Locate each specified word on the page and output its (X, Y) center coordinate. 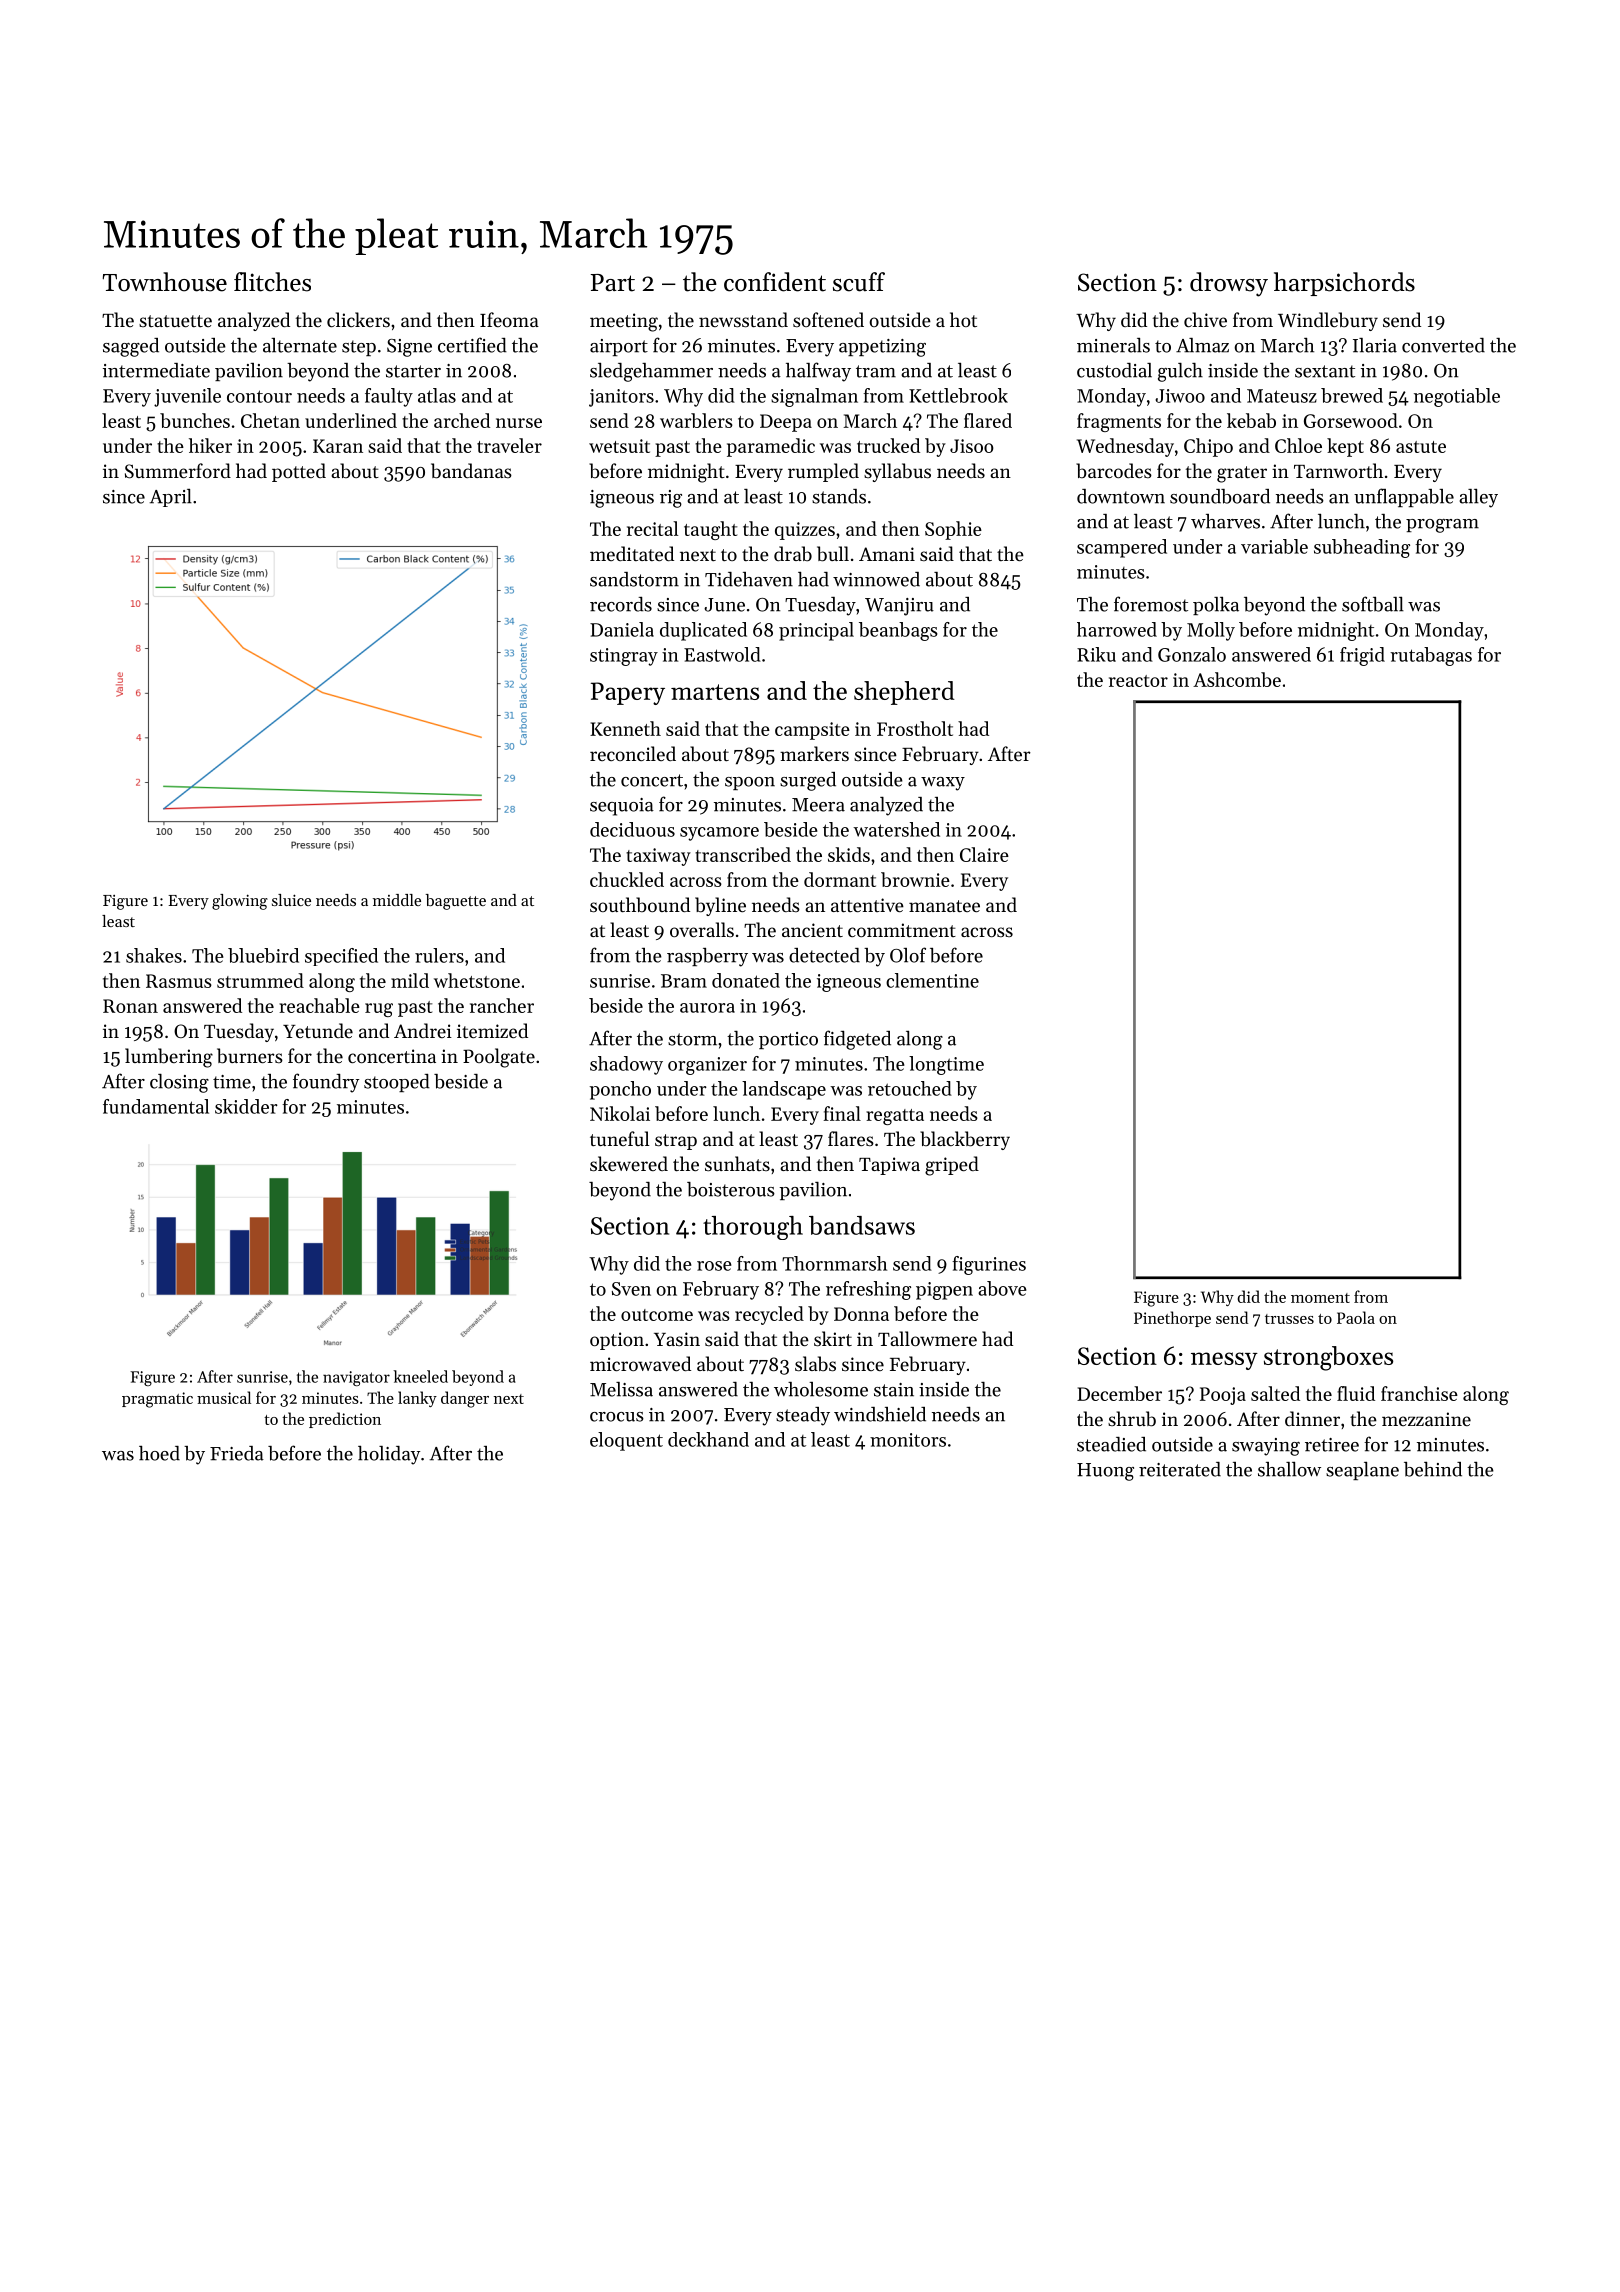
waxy (943, 784)
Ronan (130, 1006)
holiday (389, 1455)
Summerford (178, 471)
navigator (356, 1378)
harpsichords (1344, 284)
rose (714, 1266)
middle (397, 900)
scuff (859, 282)
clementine (932, 980)
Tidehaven (749, 579)
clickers (358, 319)
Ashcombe (1237, 679)
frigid (1362, 656)
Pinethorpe (1172, 1319)
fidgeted (857, 1040)
